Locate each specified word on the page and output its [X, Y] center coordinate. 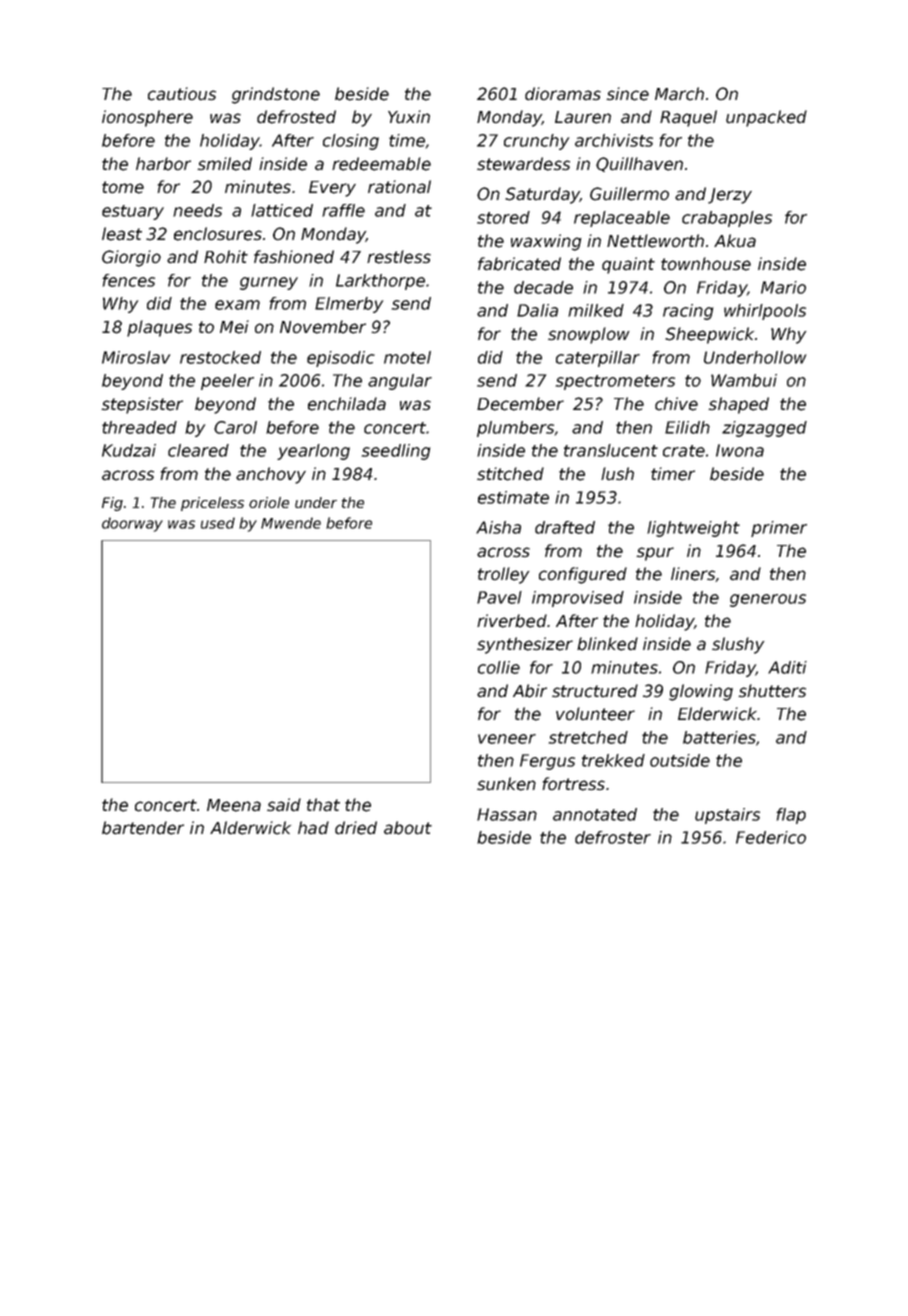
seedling [396, 452]
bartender [143, 828]
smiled [224, 164]
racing [688, 312]
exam [237, 305]
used [218, 523]
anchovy [271, 475]
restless [399, 257]
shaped [738, 405]
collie [499, 667]
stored [503, 217]
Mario [783, 287]
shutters [772, 691]
